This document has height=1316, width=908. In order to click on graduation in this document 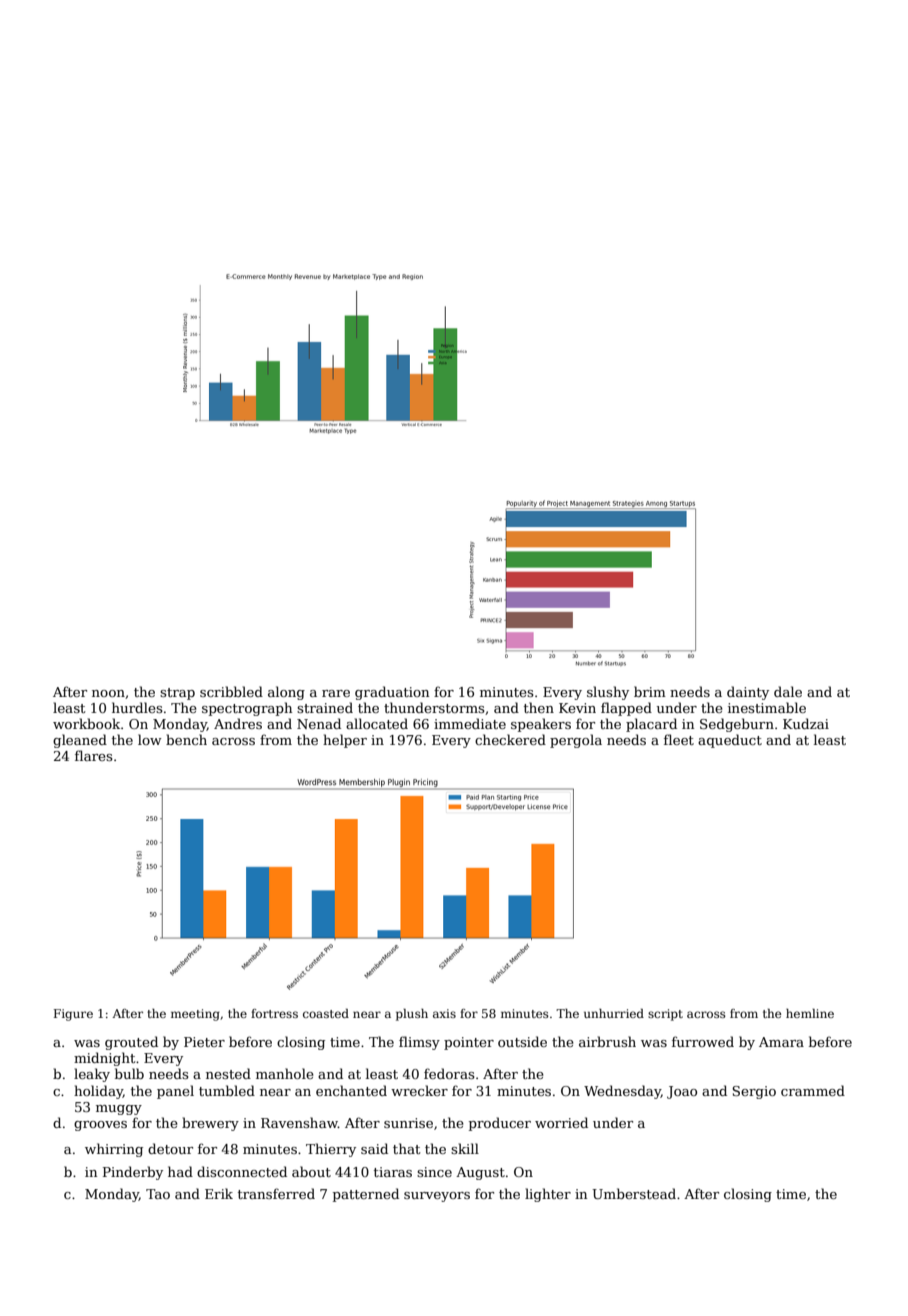, I will do `click(392, 693)`.
